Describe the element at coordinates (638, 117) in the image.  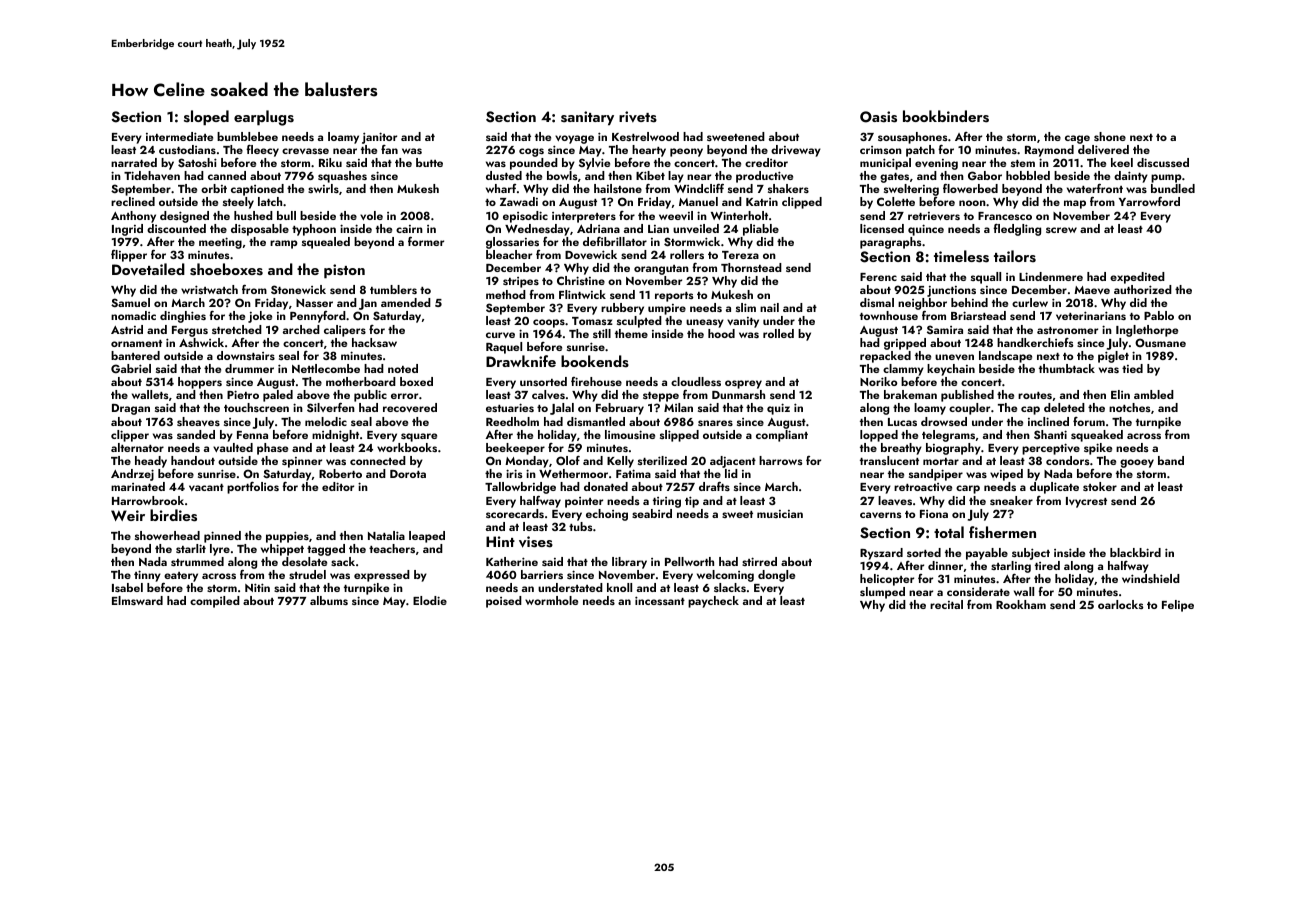
I see `rivets` at that location.
